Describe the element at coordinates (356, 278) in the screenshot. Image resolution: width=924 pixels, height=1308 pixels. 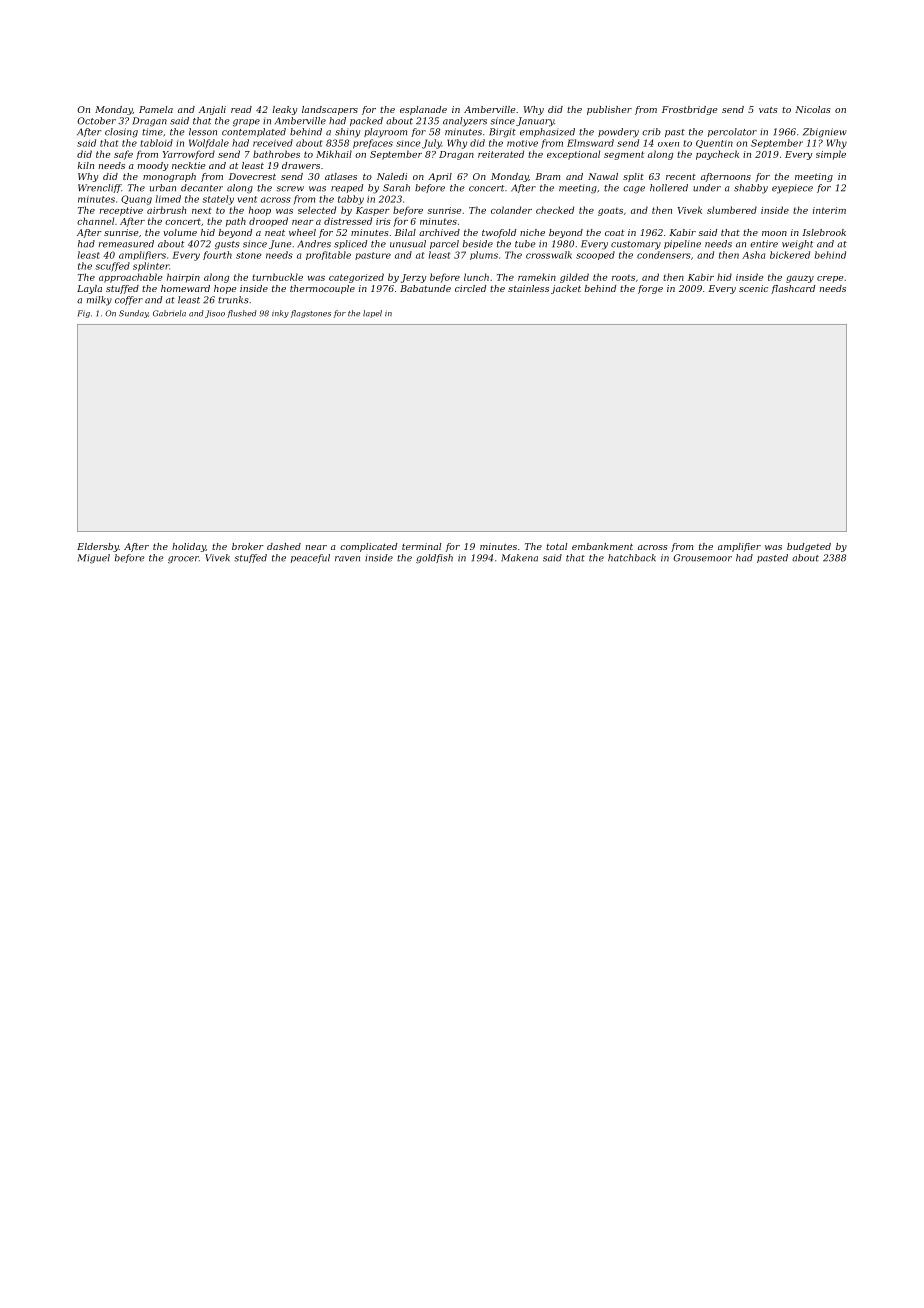
I see `categorized` at that location.
